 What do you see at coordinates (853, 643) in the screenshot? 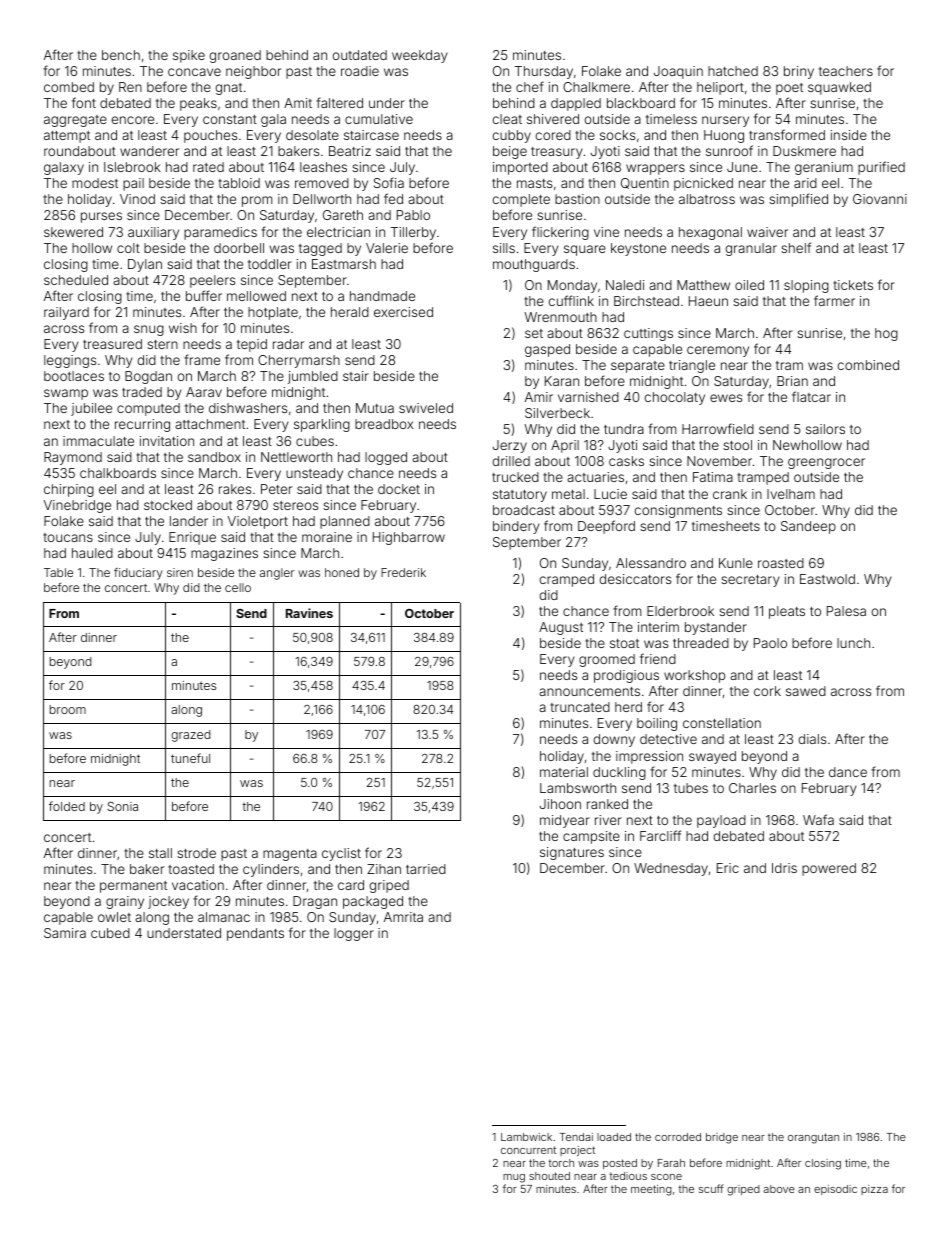
I see `lunch` at bounding box center [853, 643].
